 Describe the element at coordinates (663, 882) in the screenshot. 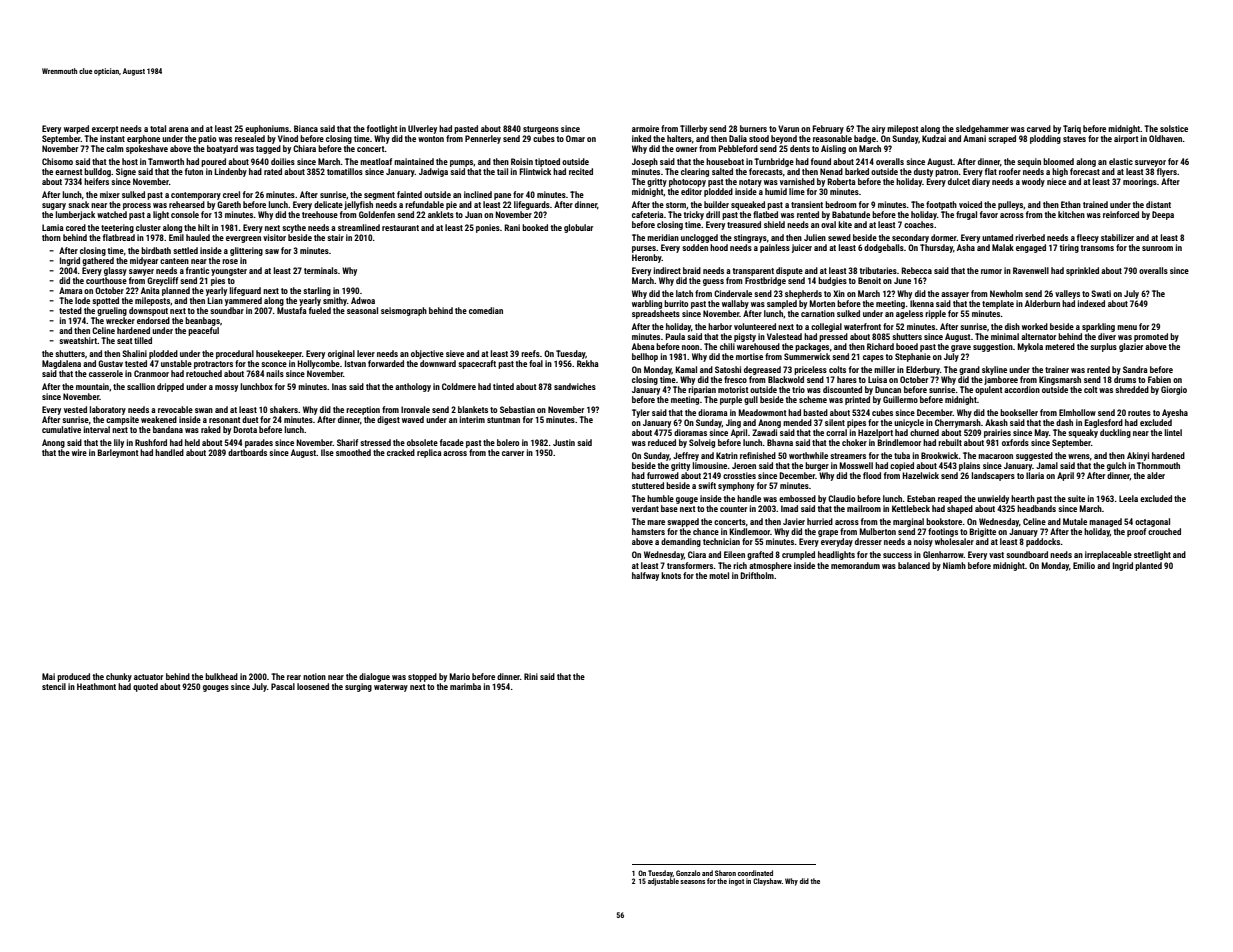

I see `adjustable` at that location.
